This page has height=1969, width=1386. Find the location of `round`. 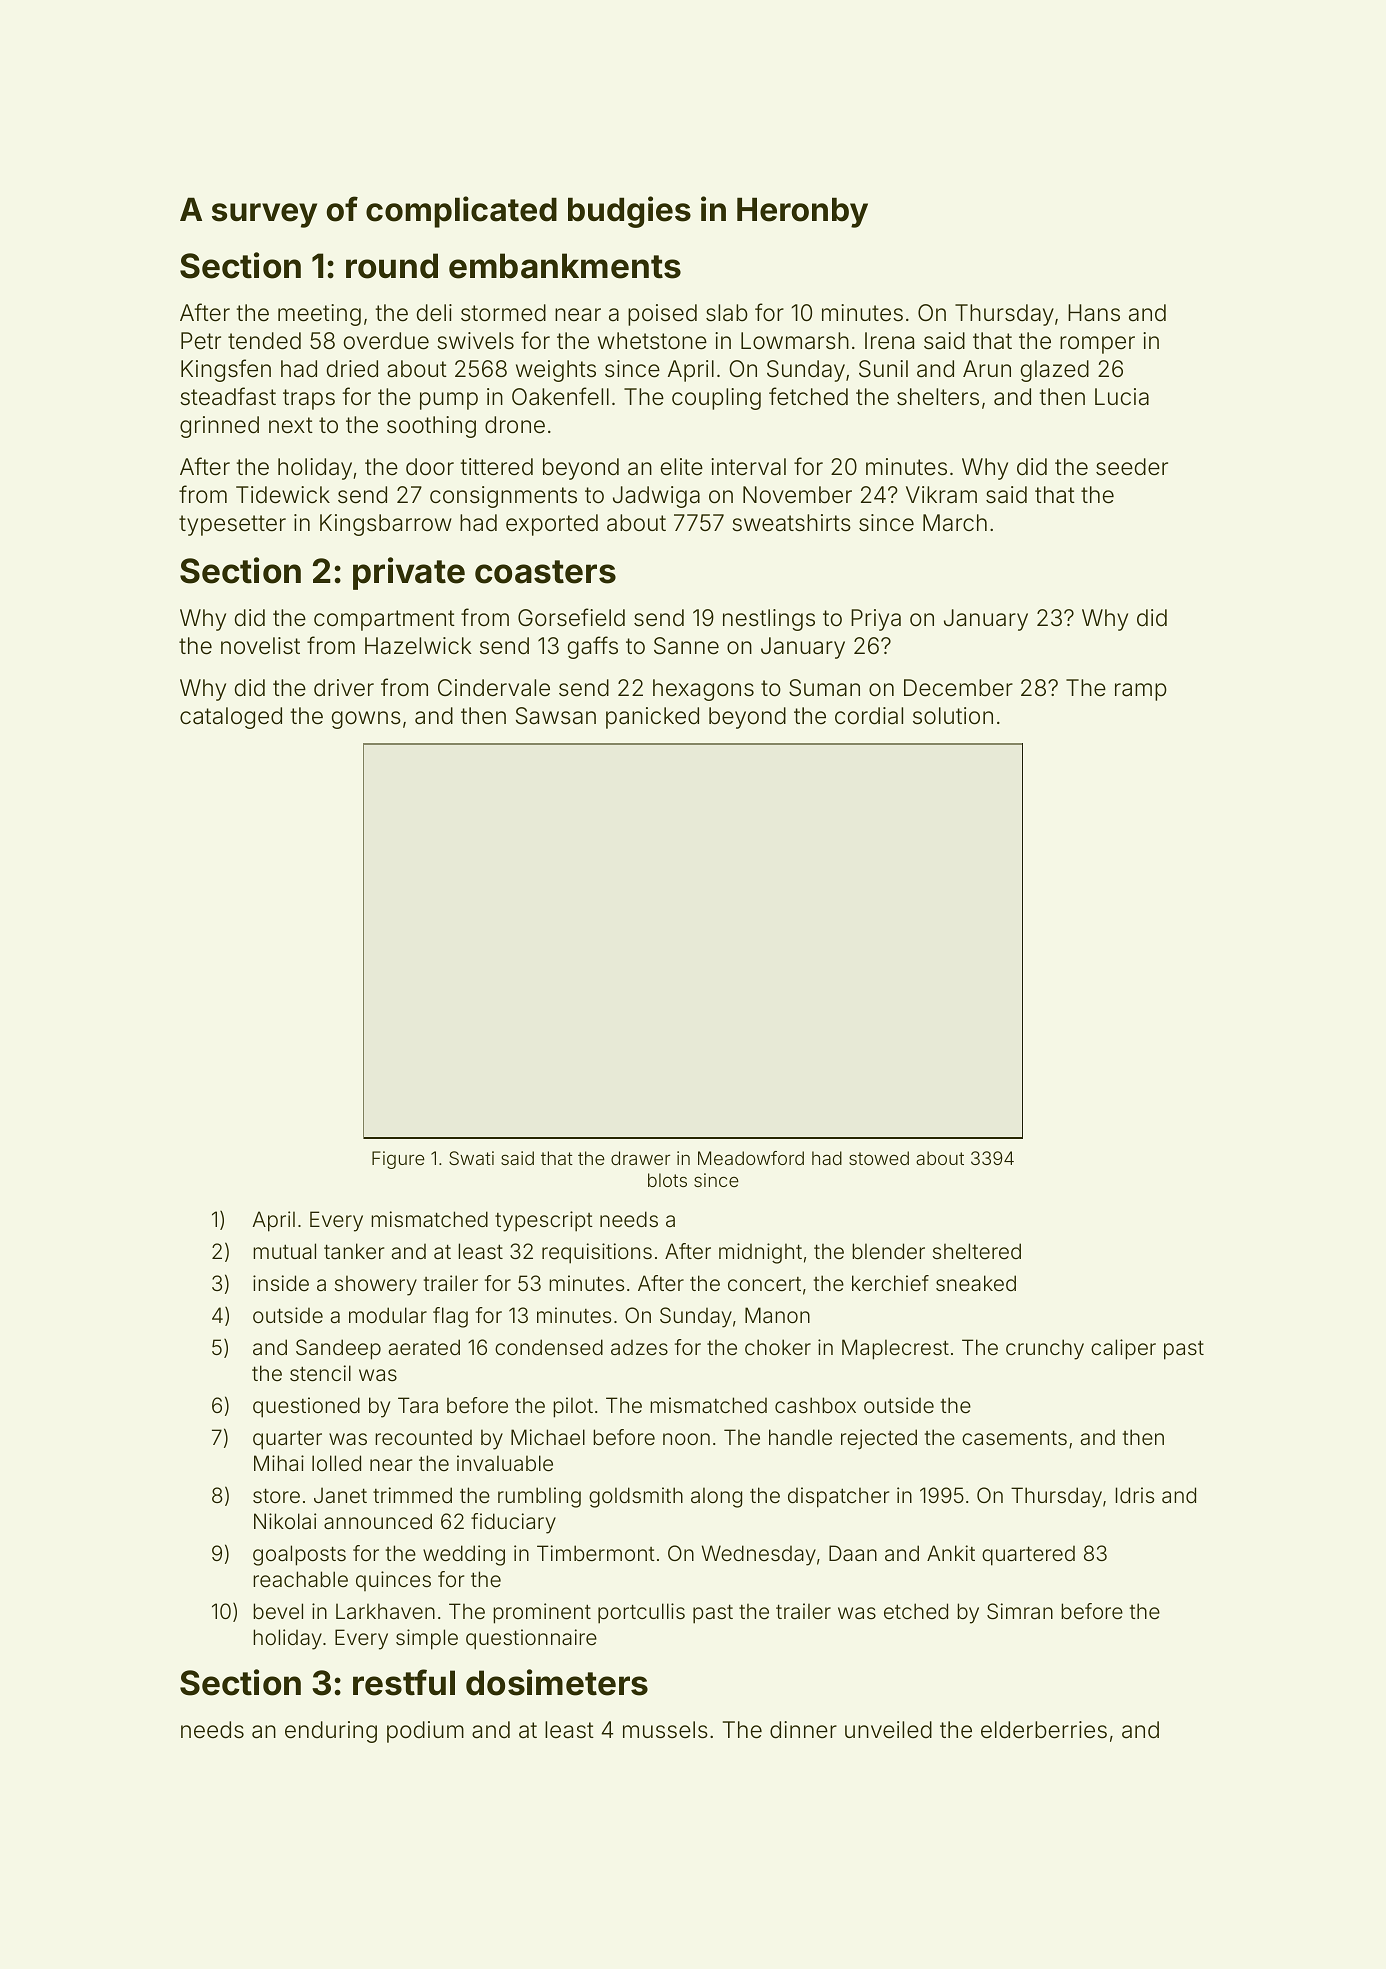

round is located at coordinates (392, 266).
